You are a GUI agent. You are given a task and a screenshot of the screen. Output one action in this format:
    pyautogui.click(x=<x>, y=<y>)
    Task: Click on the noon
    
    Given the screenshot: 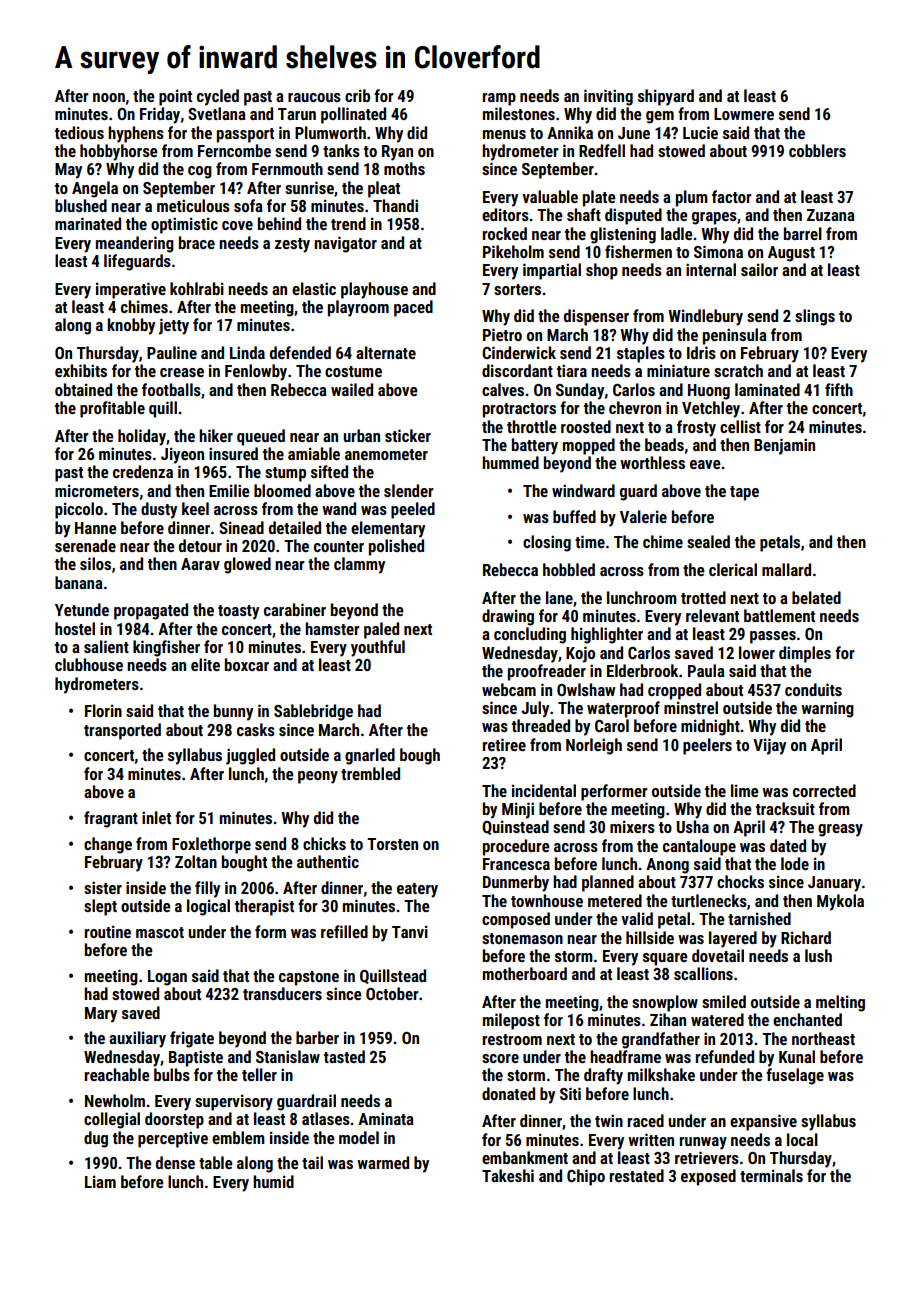 What is the action you would take?
    pyautogui.click(x=109, y=97)
